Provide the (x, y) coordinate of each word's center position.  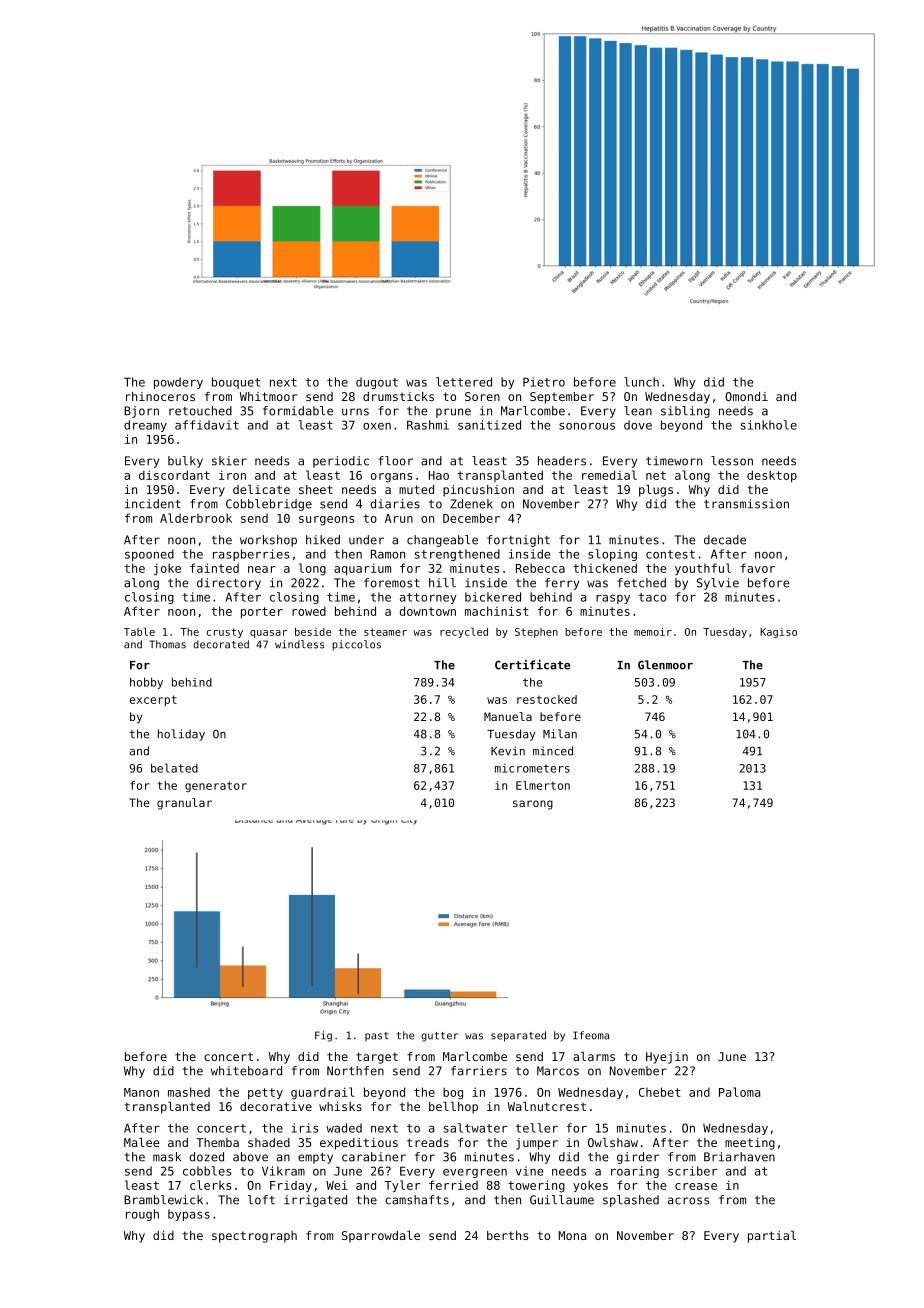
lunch (641, 382)
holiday (181, 735)
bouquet (236, 383)
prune (453, 413)
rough (142, 1215)
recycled (464, 632)
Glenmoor (665, 665)
